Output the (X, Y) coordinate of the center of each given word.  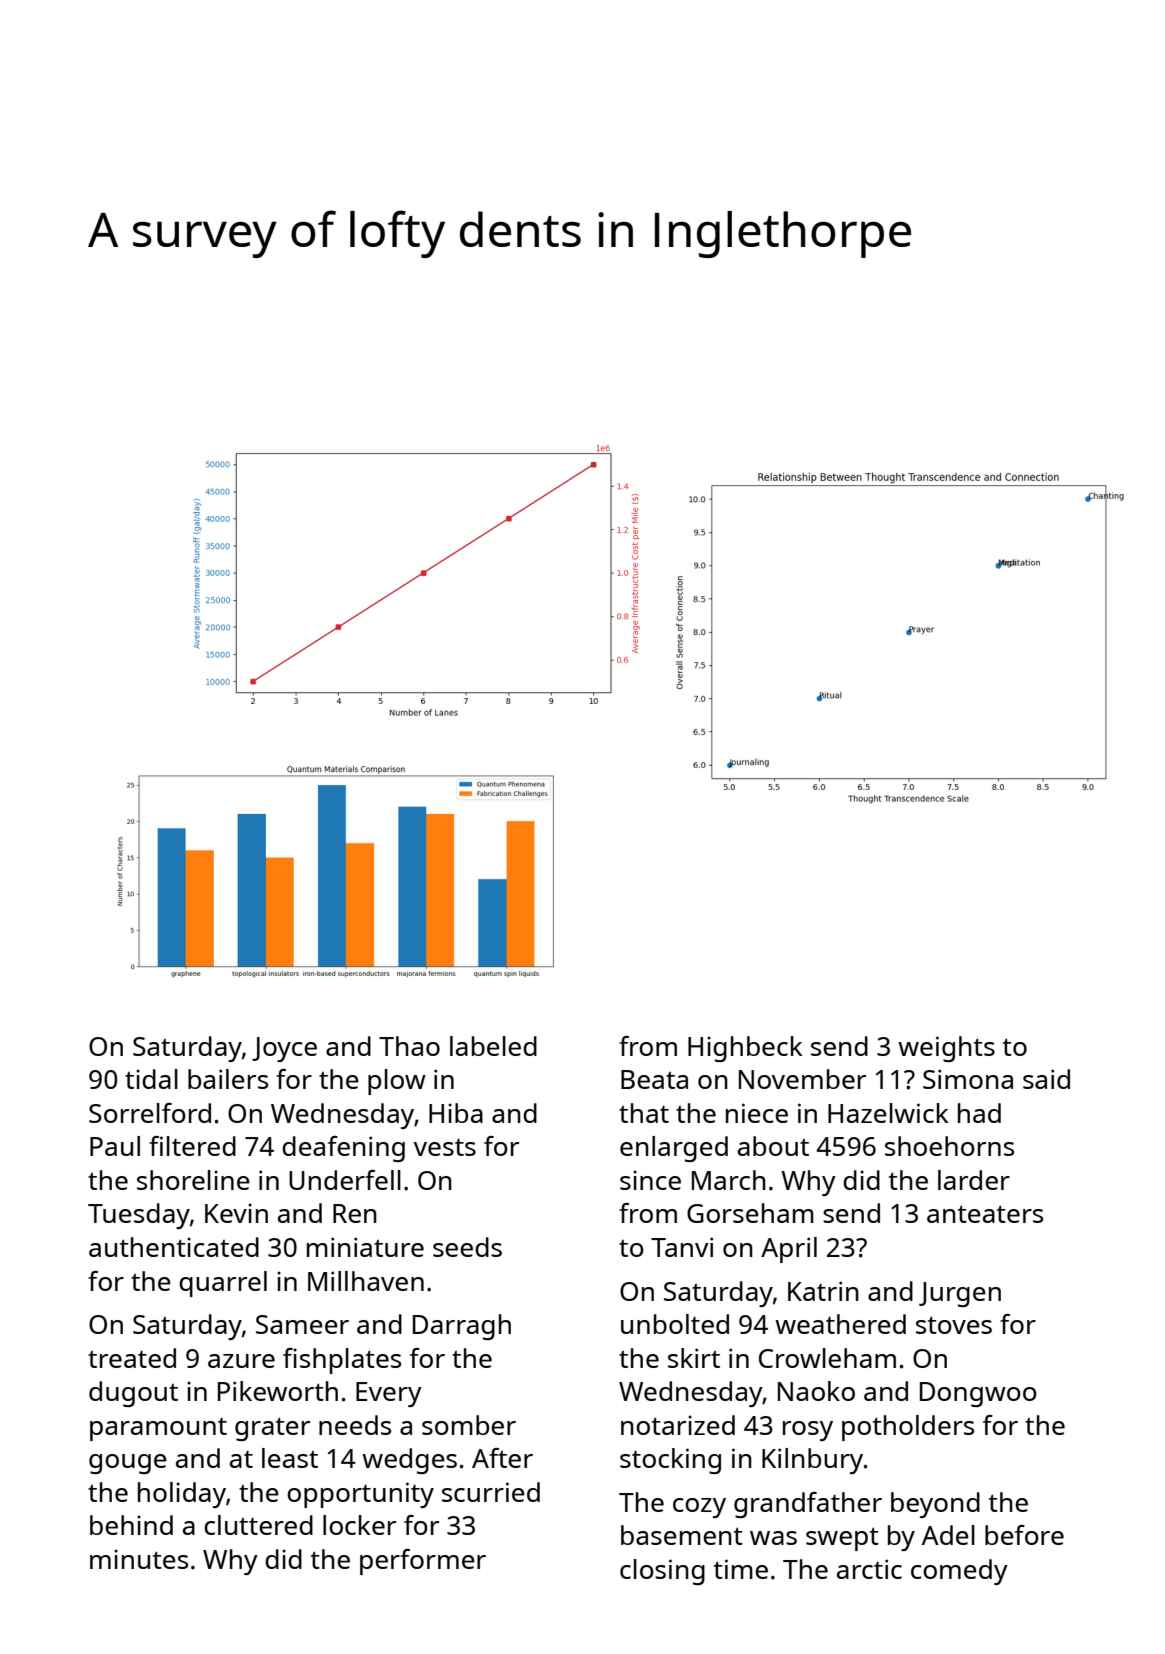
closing (662, 1572)
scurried (491, 1492)
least (290, 1458)
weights (946, 1049)
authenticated (174, 1247)
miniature (365, 1247)
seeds (467, 1247)
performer (423, 1562)
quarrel (223, 1284)
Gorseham (750, 1213)
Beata (654, 1079)
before (1024, 1535)
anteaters (985, 1214)
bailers (228, 1079)
